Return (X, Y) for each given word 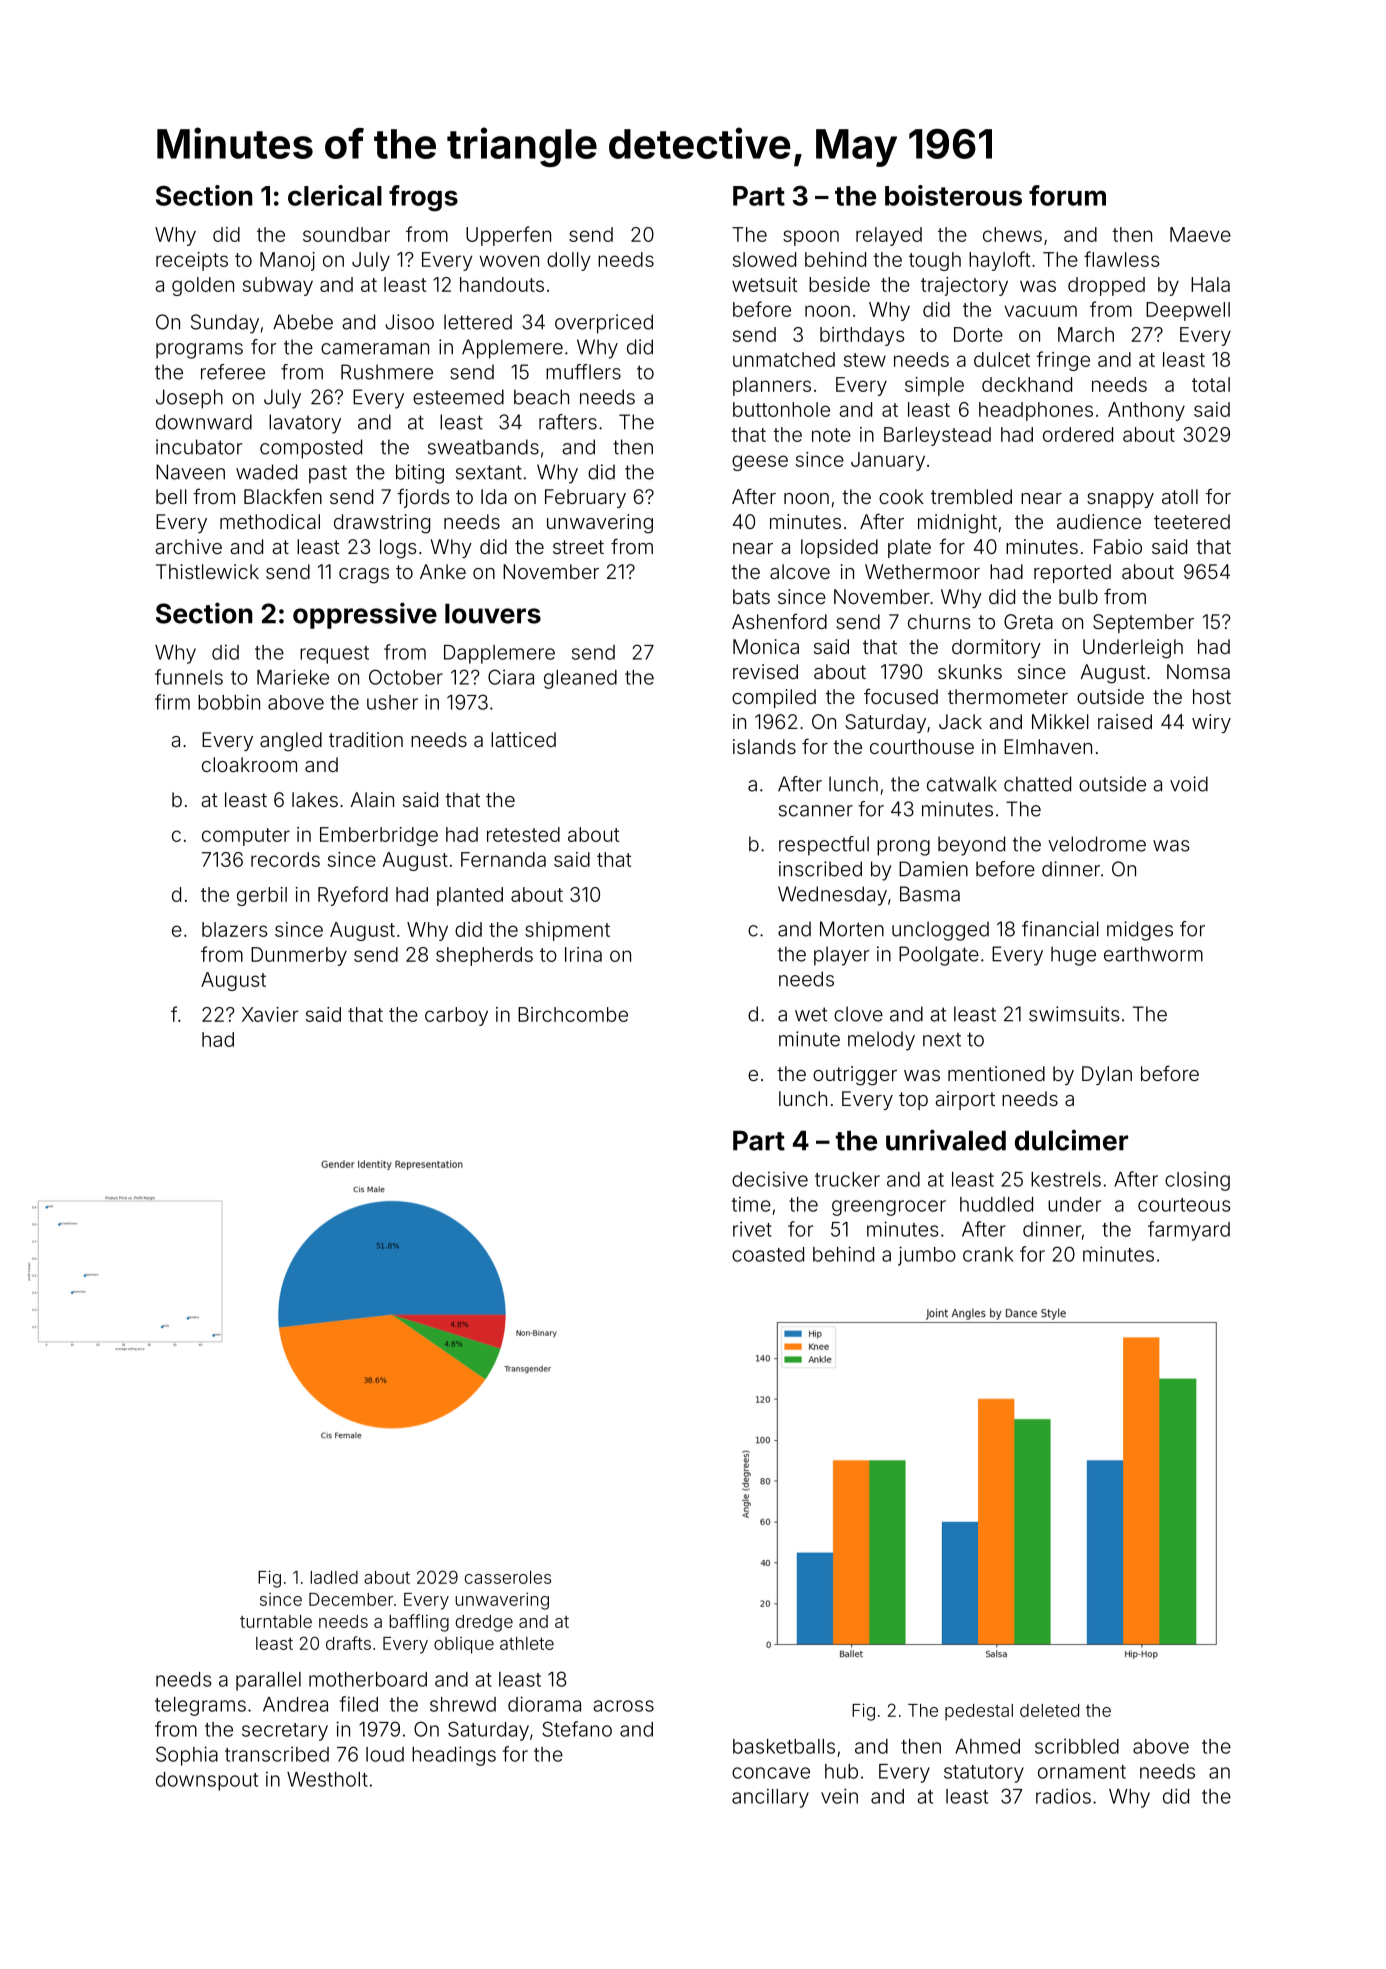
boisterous (953, 195)
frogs (423, 198)
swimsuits (1074, 1014)
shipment (567, 931)
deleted (1049, 1710)
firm (172, 702)
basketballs (784, 1746)
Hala (1210, 284)
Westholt (327, 1779)
